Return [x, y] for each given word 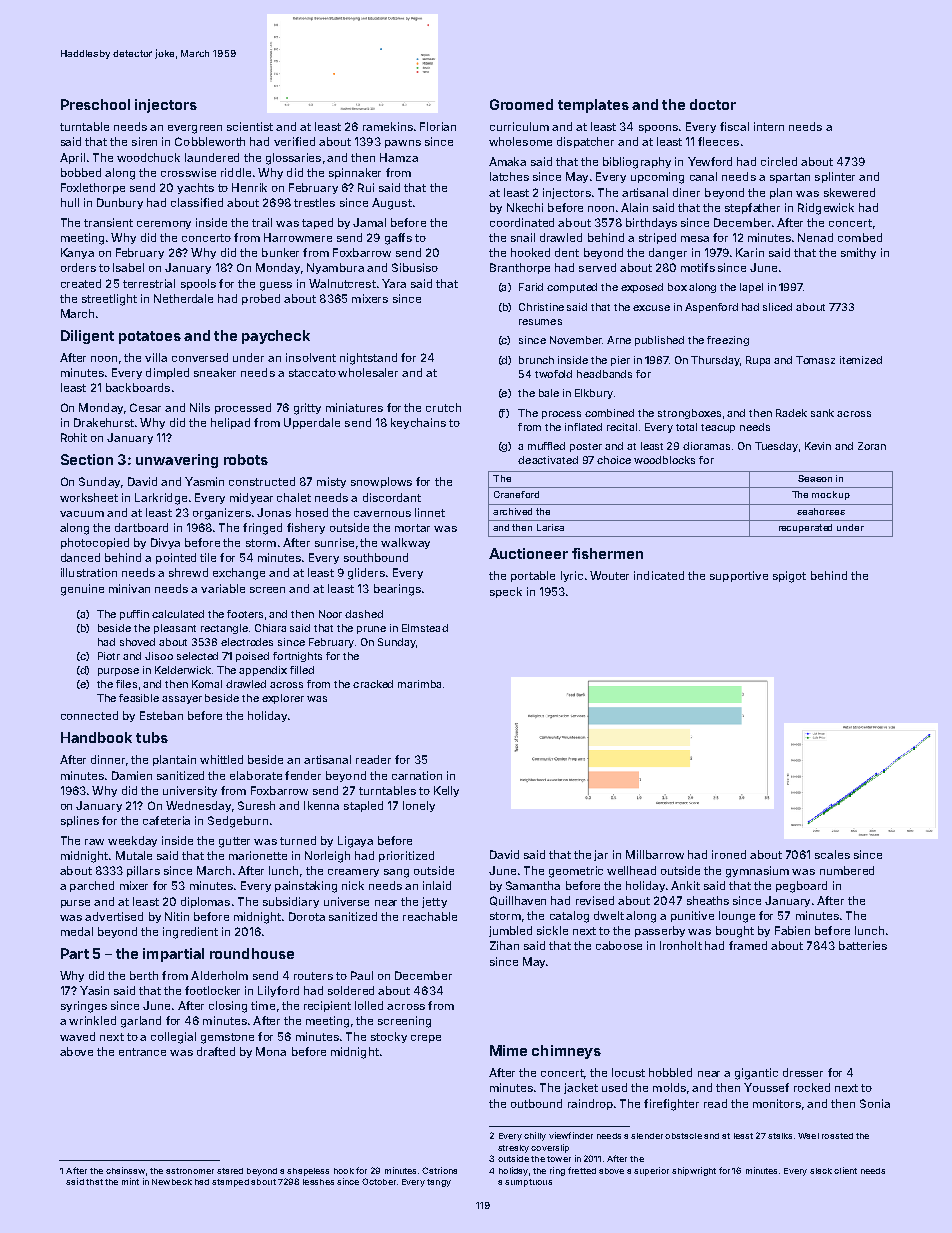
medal [77, 931]
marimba [419, 684]
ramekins [388, 126]
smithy [858, 253]
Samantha [533, 885]
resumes [540, 322]
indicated [659, 575]
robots [246, 459]
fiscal [734, 126]
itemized [861, 360]
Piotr [109, 656]
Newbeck [172, 1182]
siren [144, 141]
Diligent [87, 337]
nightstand [368, 359]
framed [748, 945]
